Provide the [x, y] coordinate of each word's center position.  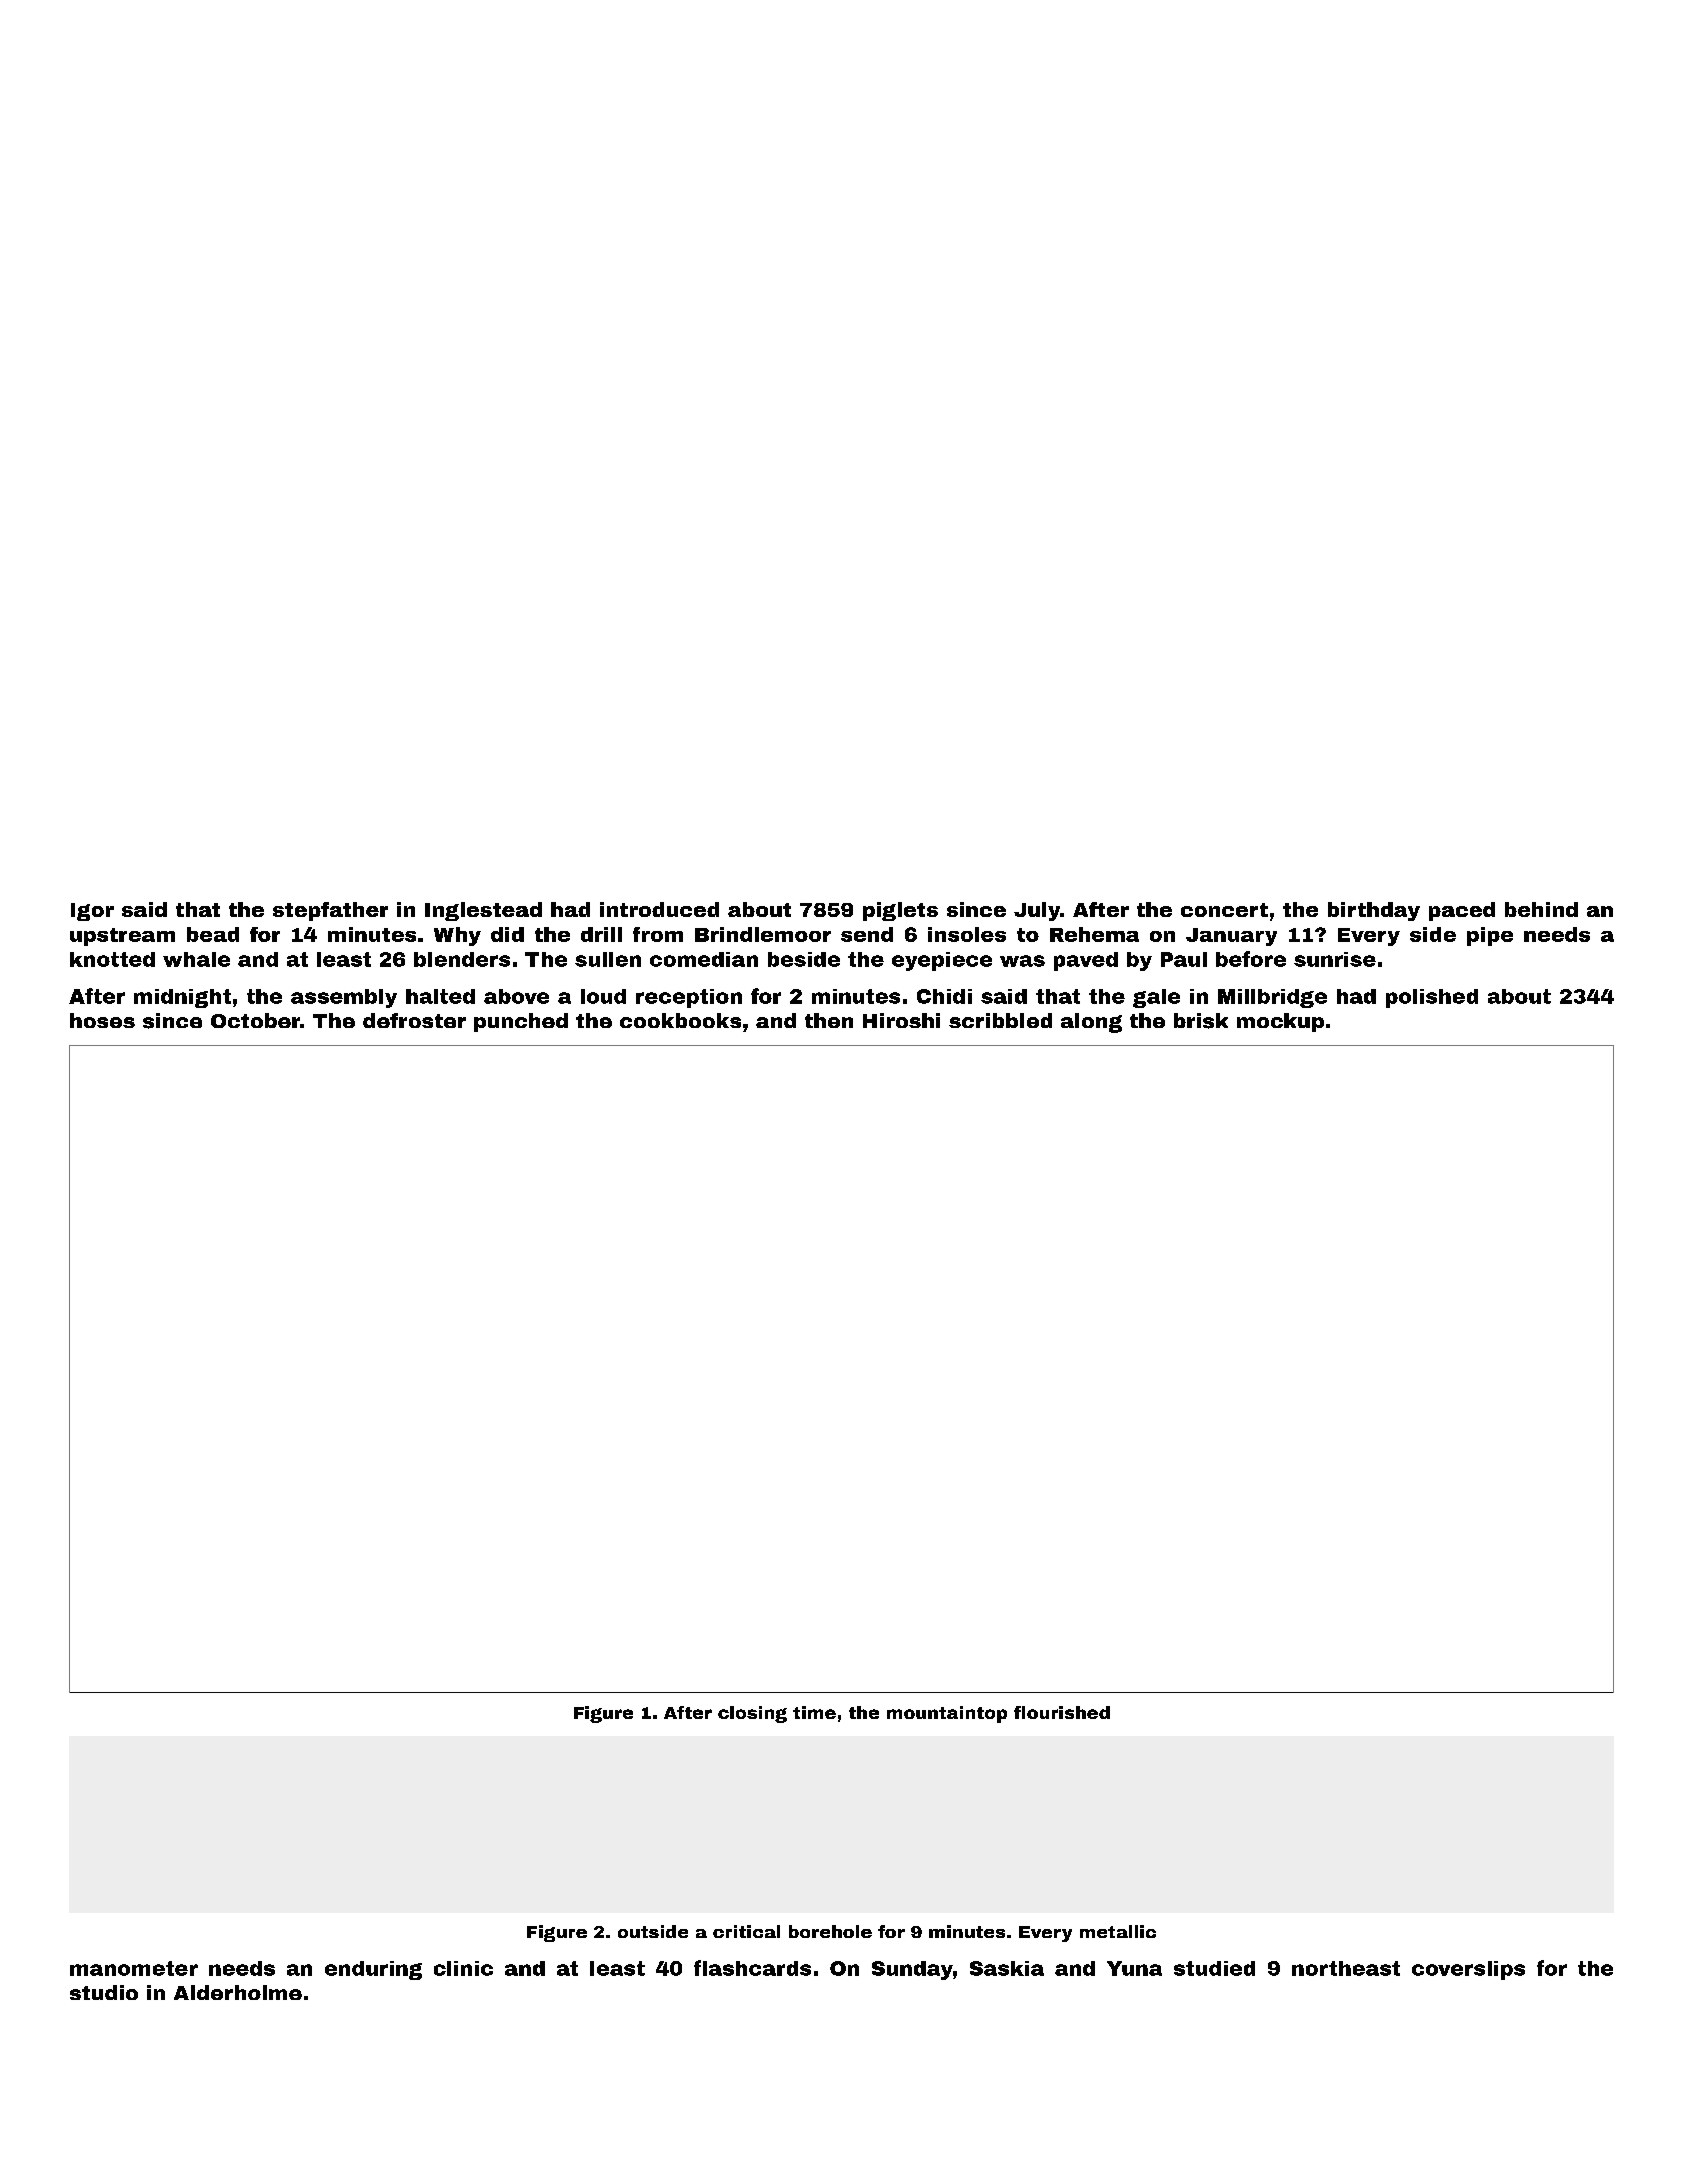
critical [746, 1931]
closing [752, 1714]
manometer [134, 1968]
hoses [102, 1020]
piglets [900, 911]
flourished [1062, 1712]
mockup [1280, 1022]
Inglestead [483, 911]
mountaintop [947, 1714]
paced [1462, 911]
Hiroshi [901, 1020]
